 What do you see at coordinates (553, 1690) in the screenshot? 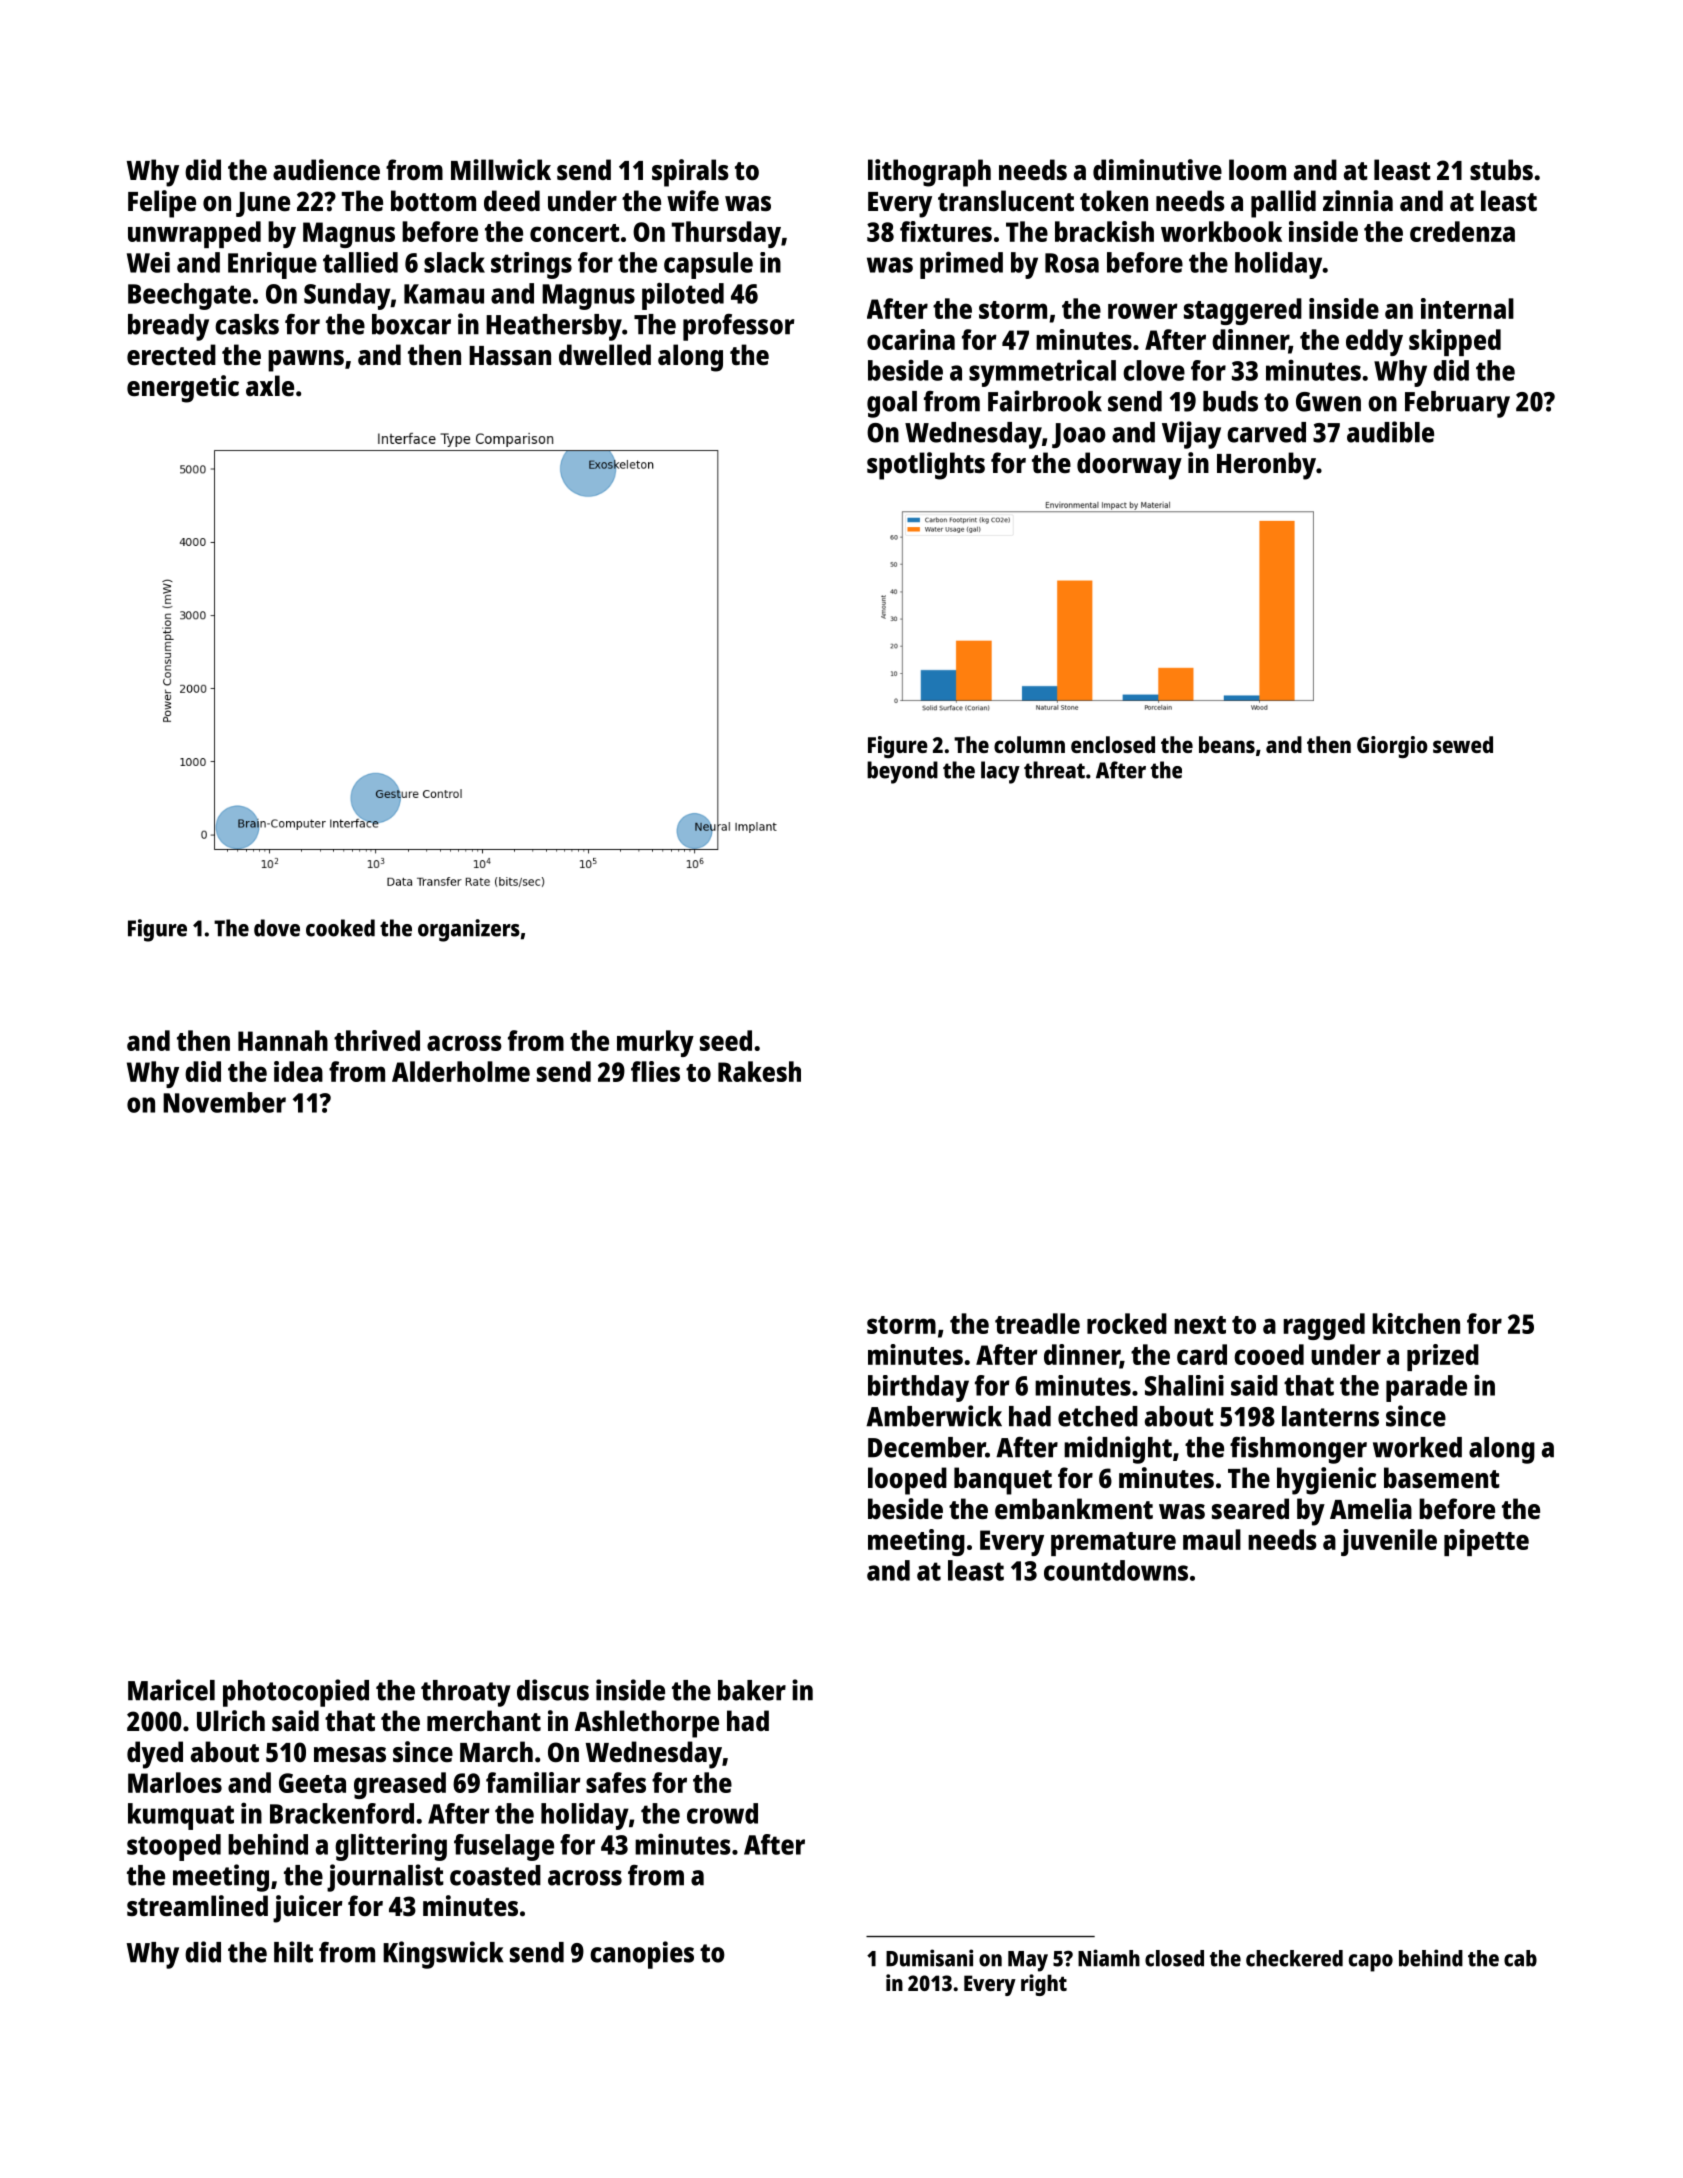
I see `discus` at bounding box center [553, 1690].
